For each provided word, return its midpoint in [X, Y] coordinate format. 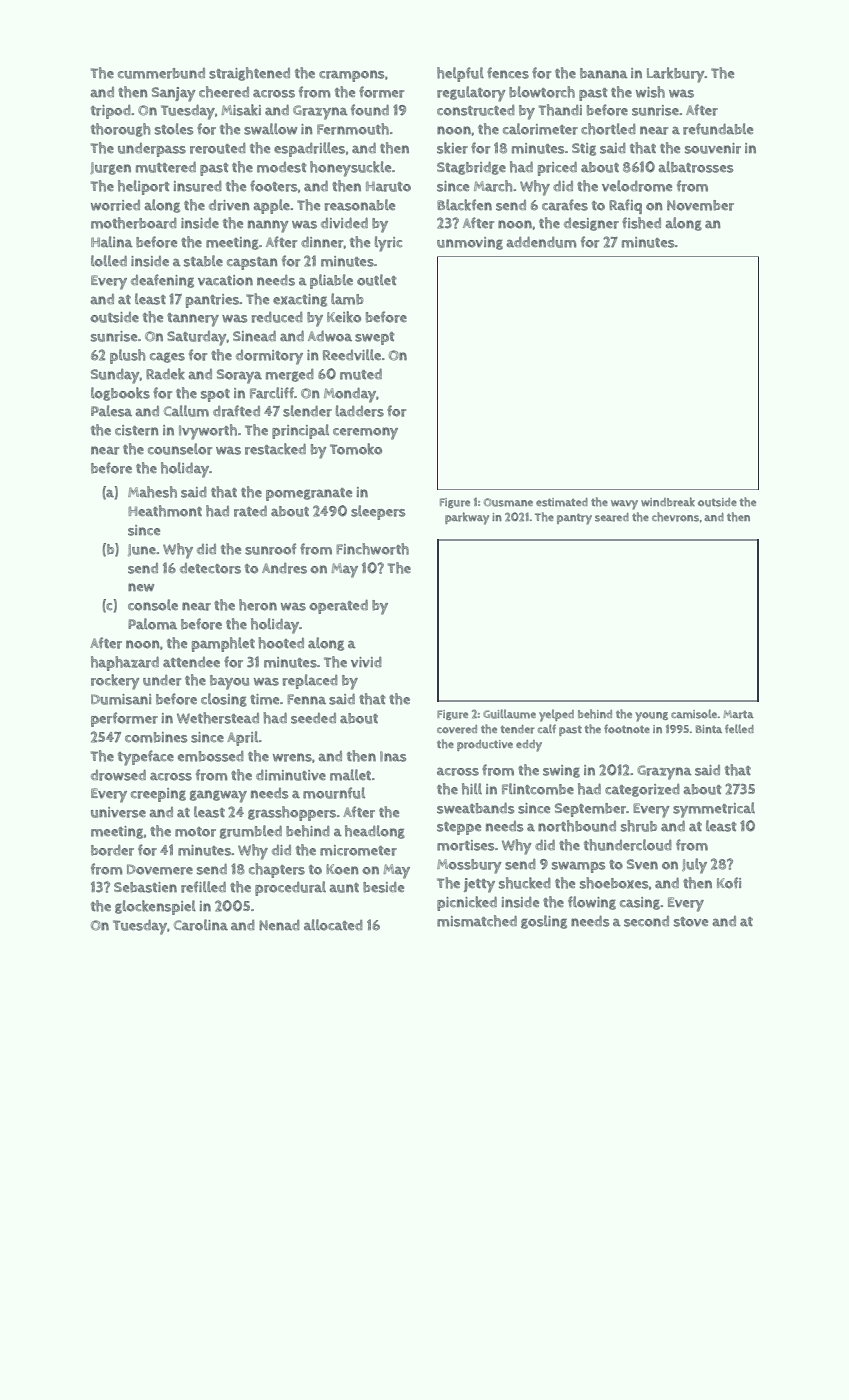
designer [591, 224]
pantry [574, 519]
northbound [577, 826]
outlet [377, 280]
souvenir [713, 148]
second [646, 921]
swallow [270, 129]
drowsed [118, 775]
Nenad [279, 925]
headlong [375, 832]
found [370, 110]
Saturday [197, 338]
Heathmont [165, 511]
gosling [544, 922]
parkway [467, 518]
